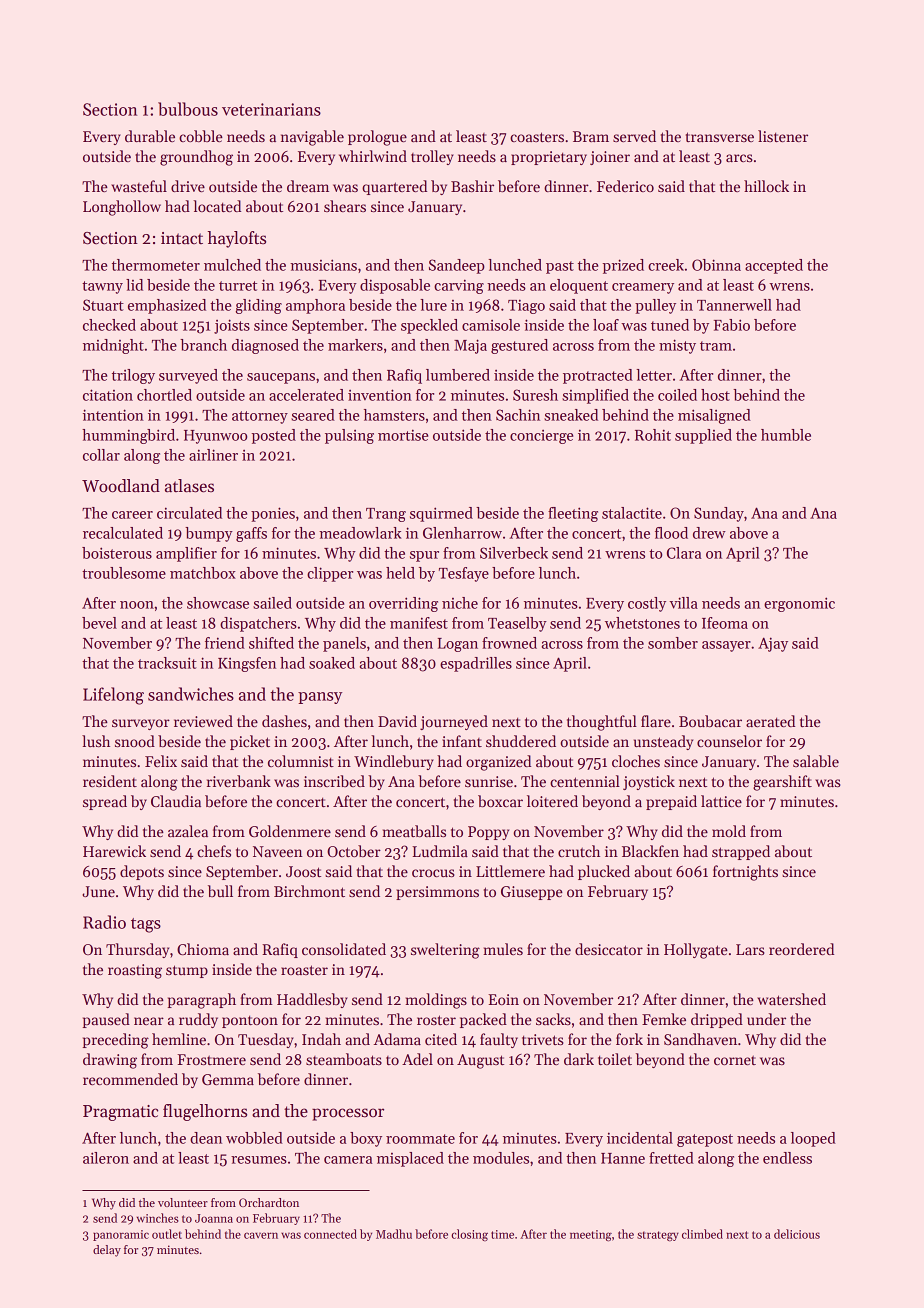 Image resolution: width=924 pixels, height=1308 pixels. What do you see at coordinates (108, 395) in the image?
I see `citation` at bounding box center [108, 395].
